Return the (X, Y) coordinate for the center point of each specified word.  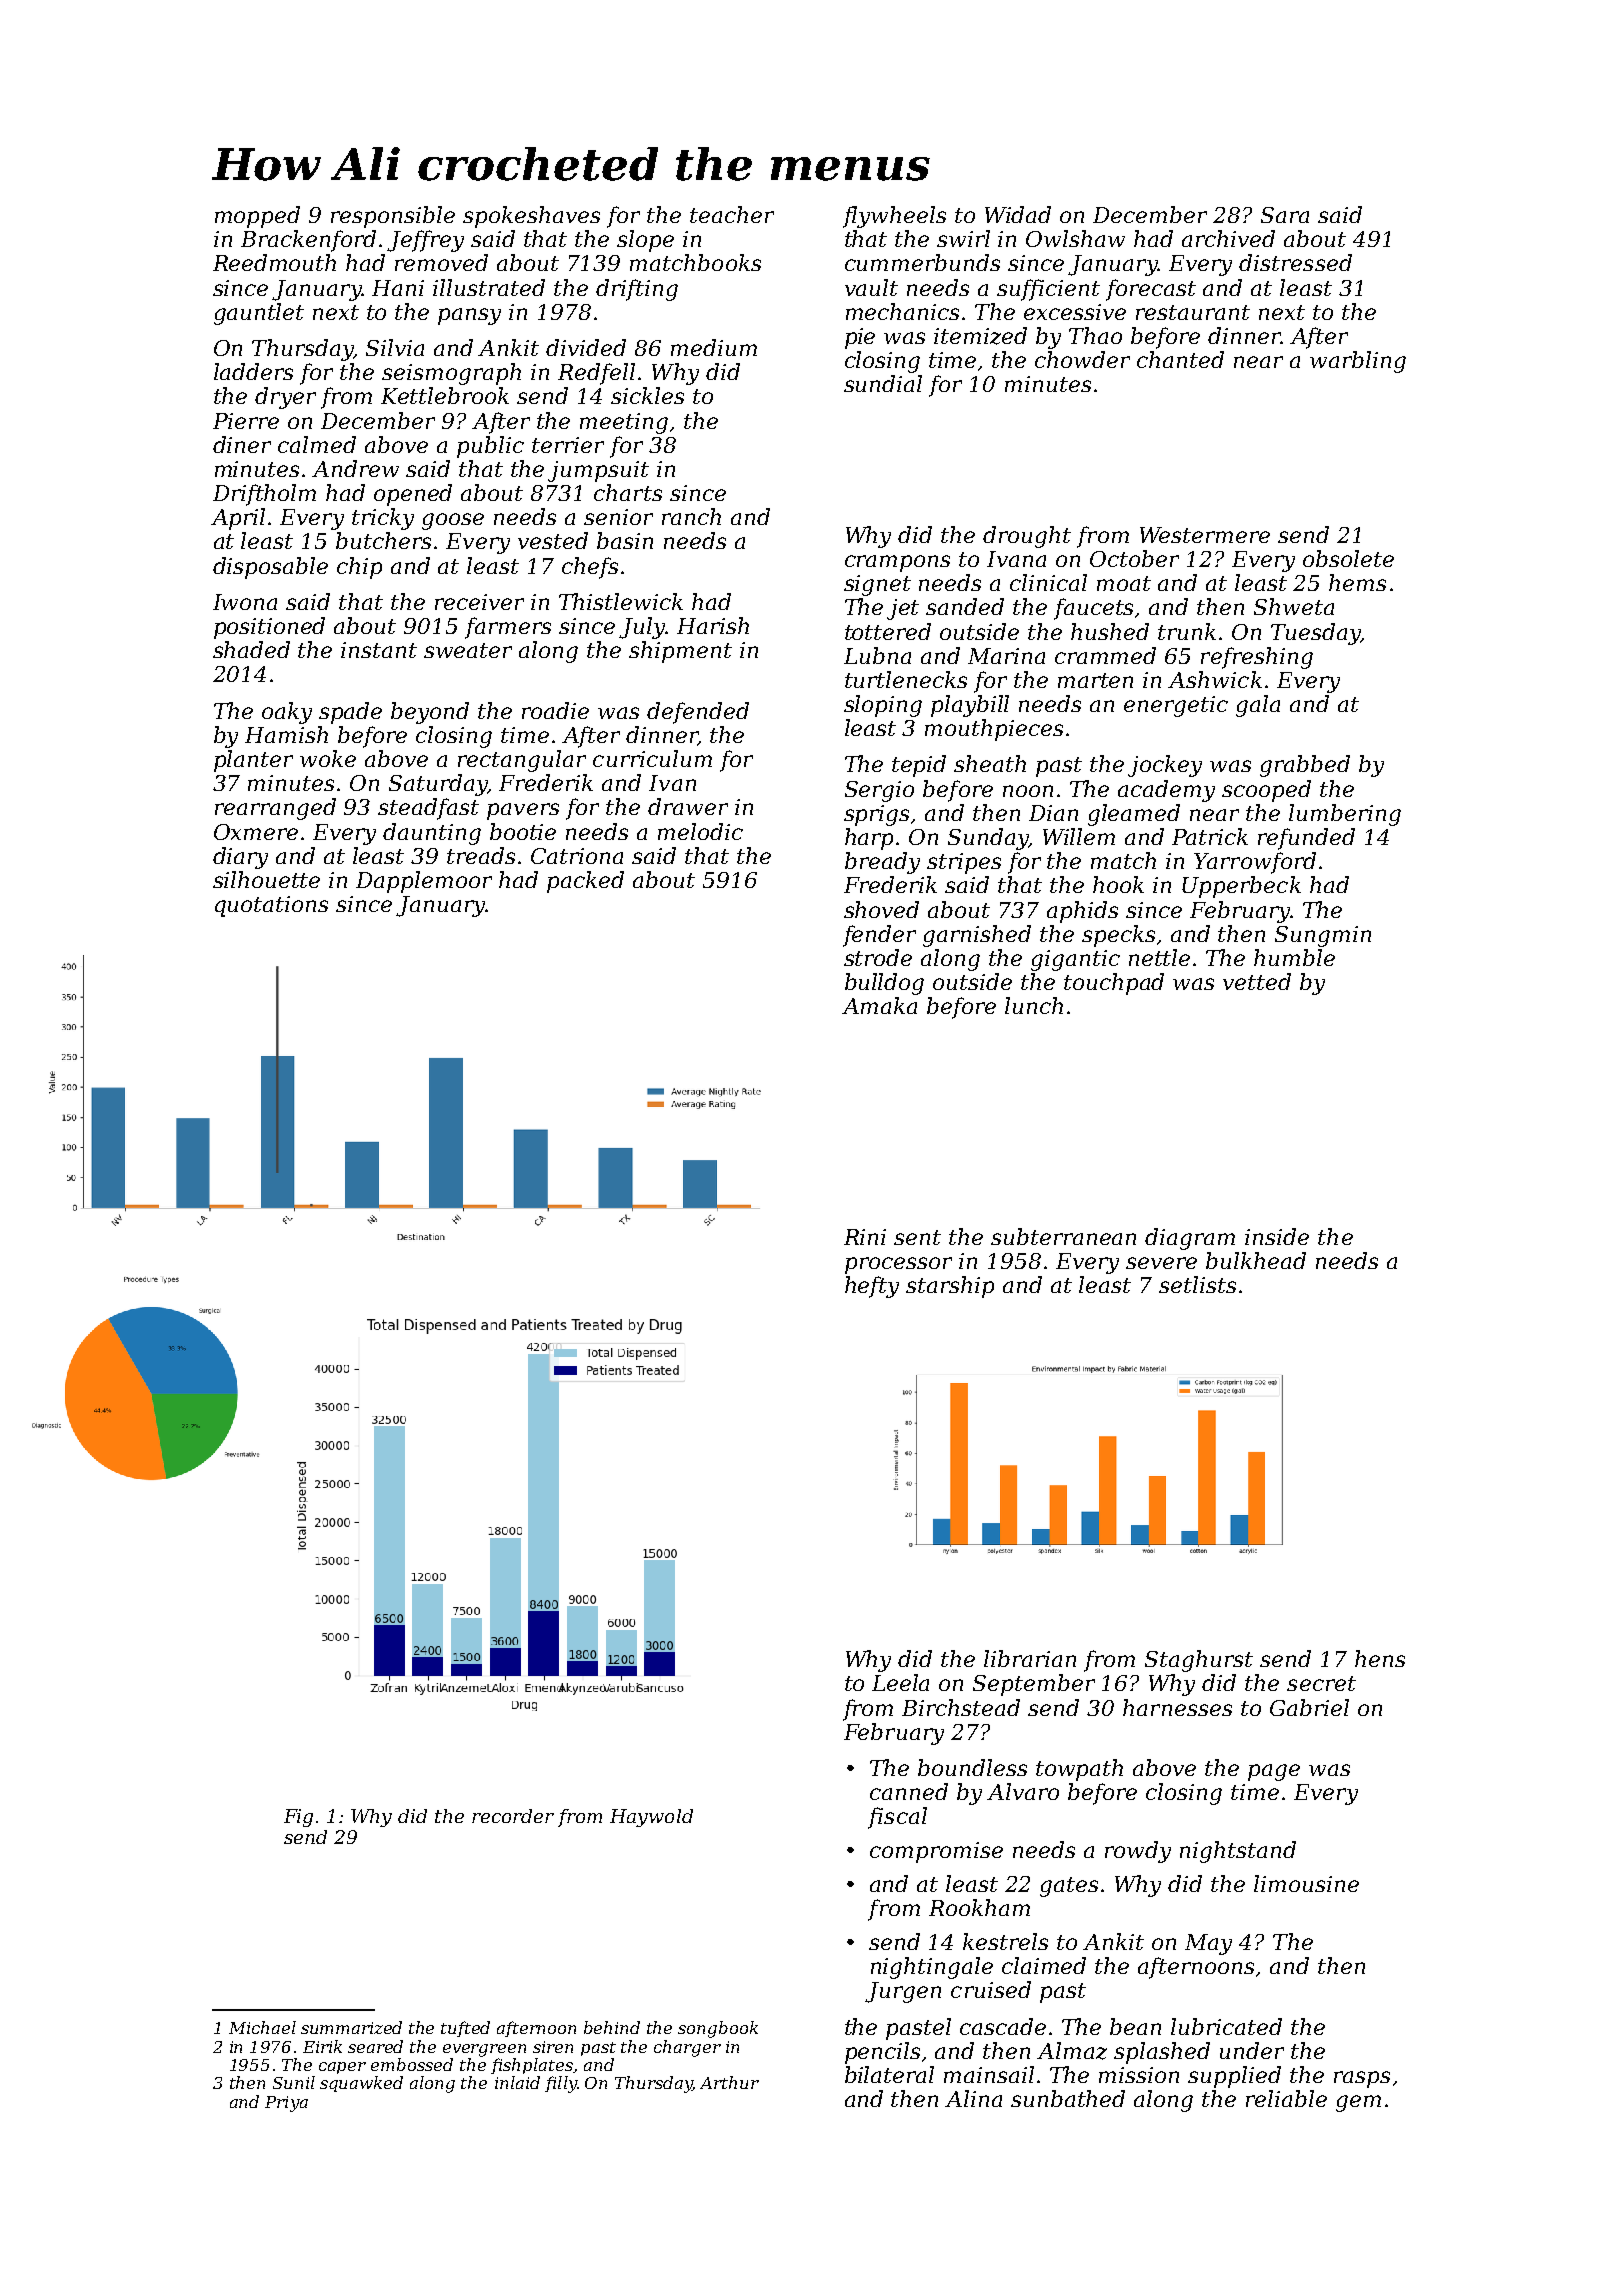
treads (481, 855)
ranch (691, 516)
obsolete (1348, 558)
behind (612, 2027)
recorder (513, 1816)
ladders (253, 371)
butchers (383, 540)
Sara (1285, 215)
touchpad (1114, 984)
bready (882, 863)
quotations (271, 906)
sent (917, 1237)
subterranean (1063, 1236)
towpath (1079, 1770)
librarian (1030, 1658)
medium (714, 347)
